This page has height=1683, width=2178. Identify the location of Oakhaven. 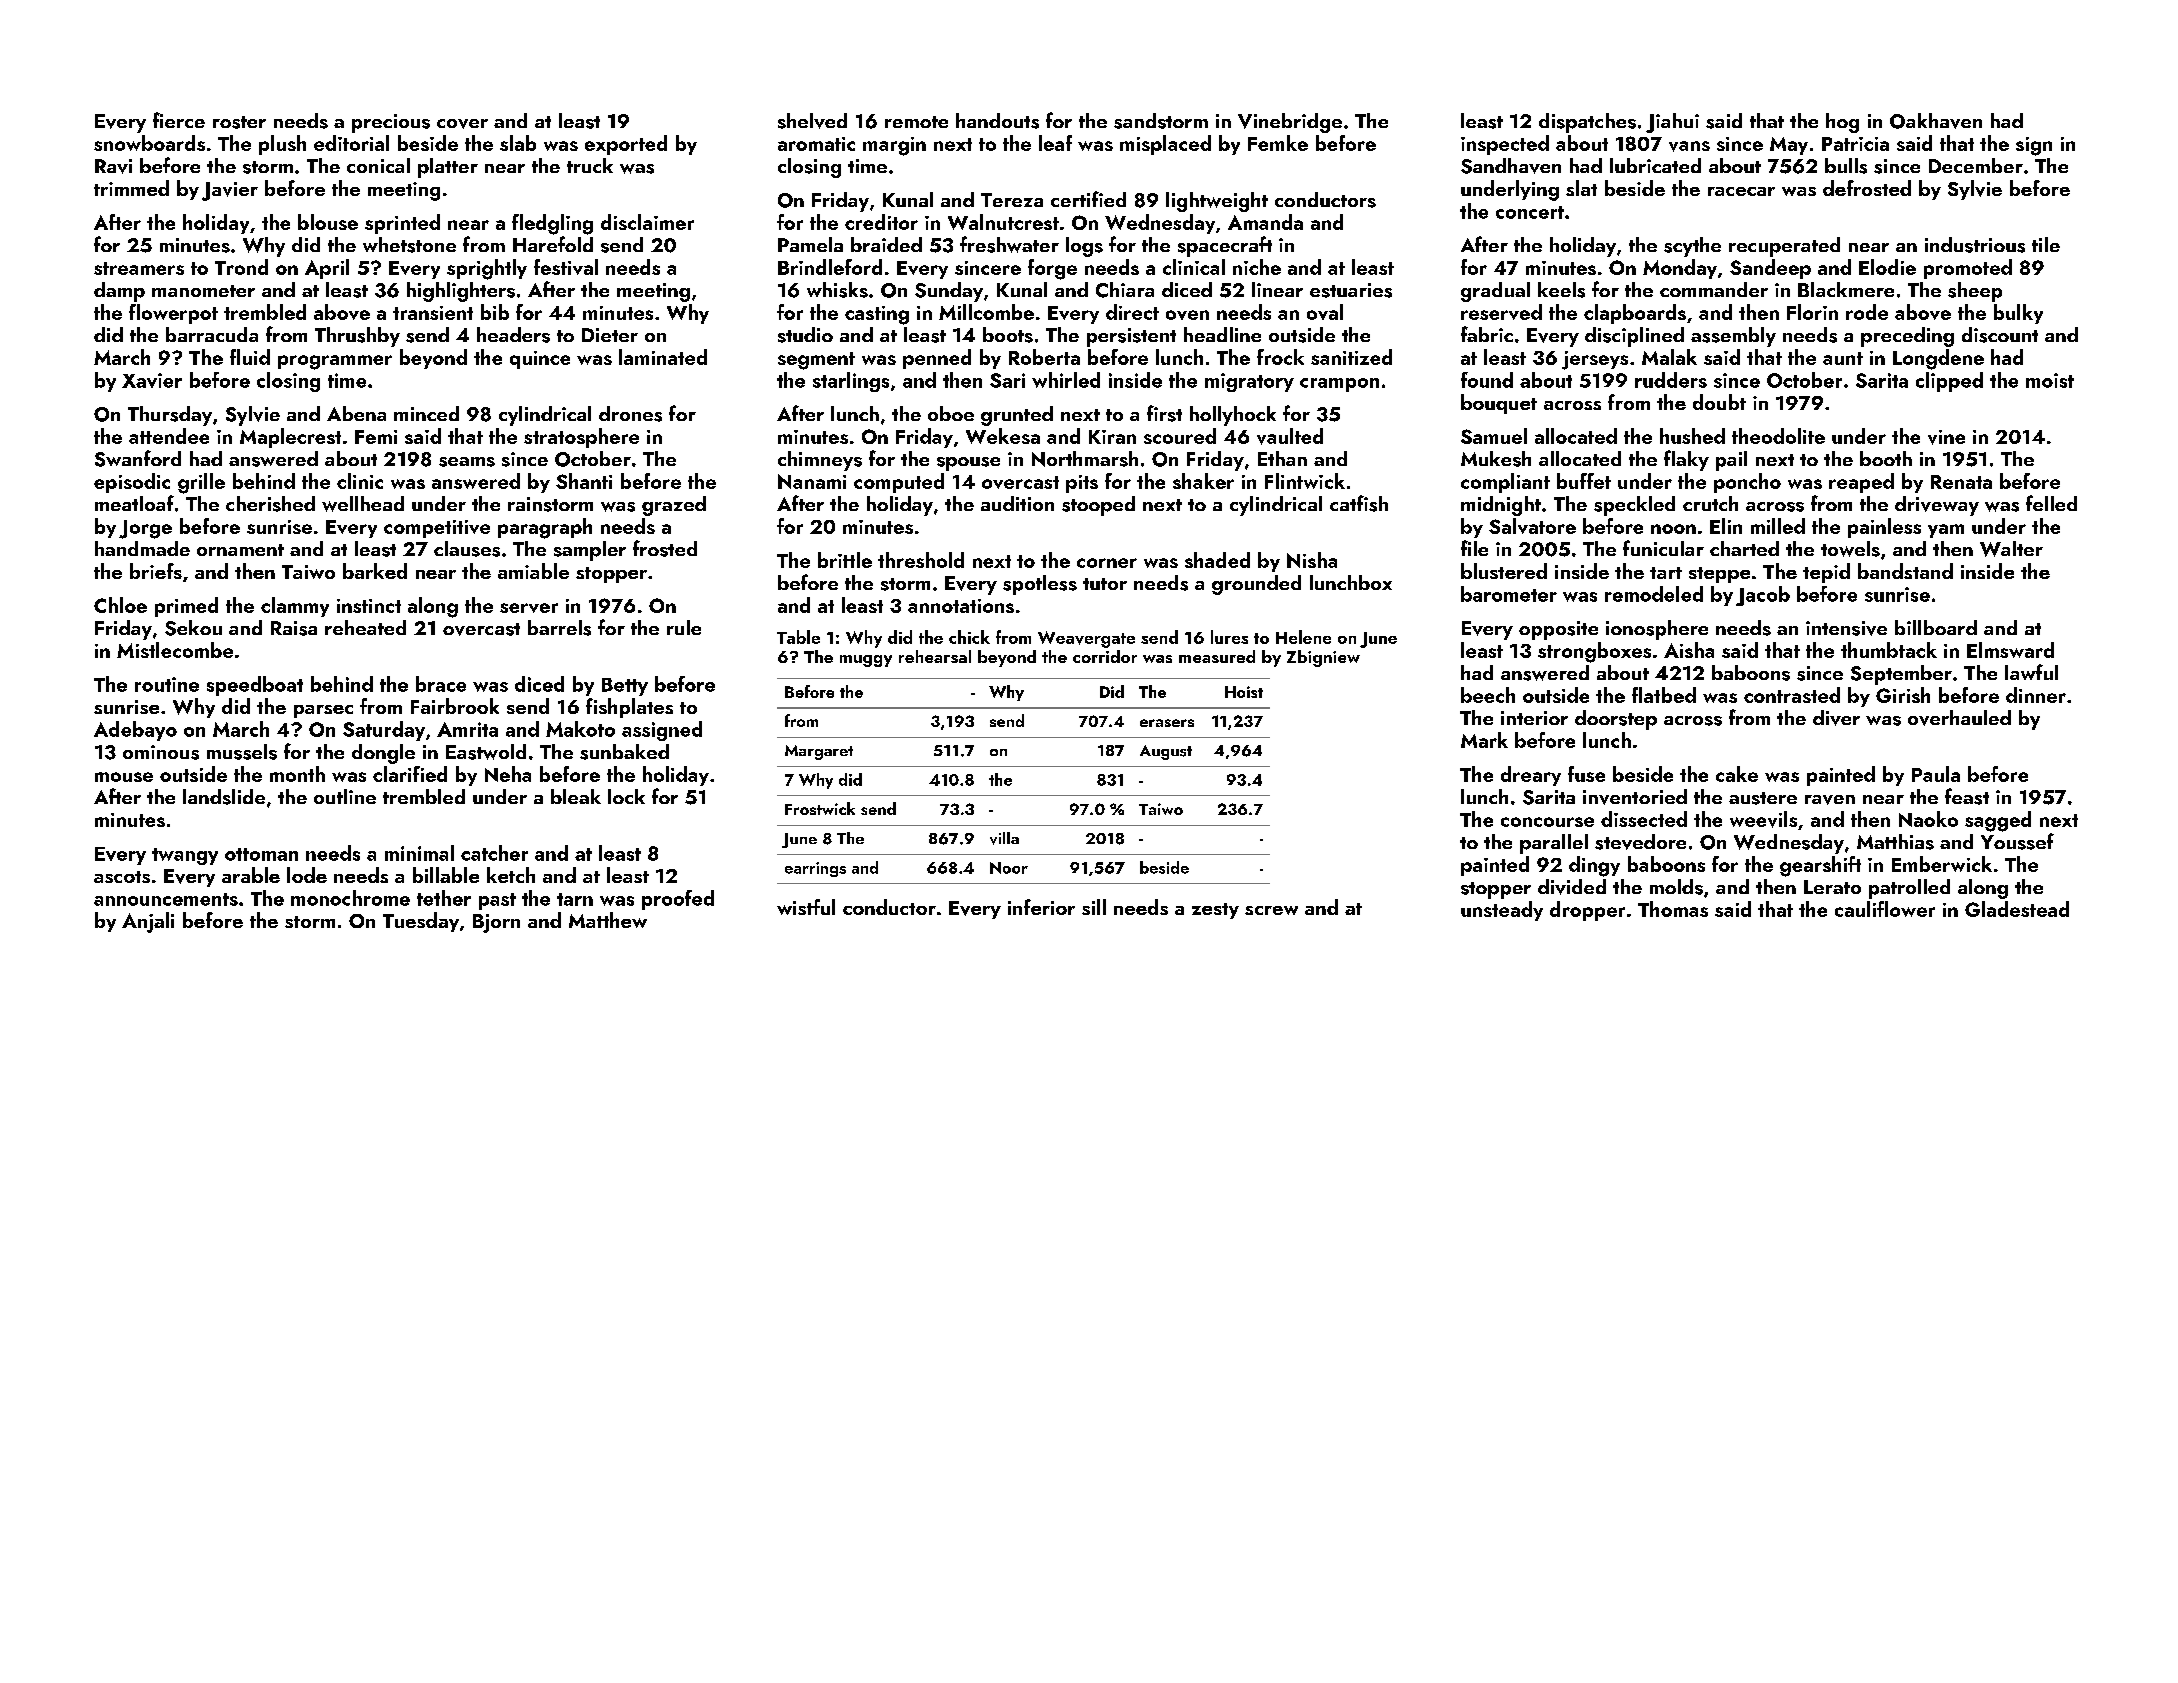
(1936, 121).
